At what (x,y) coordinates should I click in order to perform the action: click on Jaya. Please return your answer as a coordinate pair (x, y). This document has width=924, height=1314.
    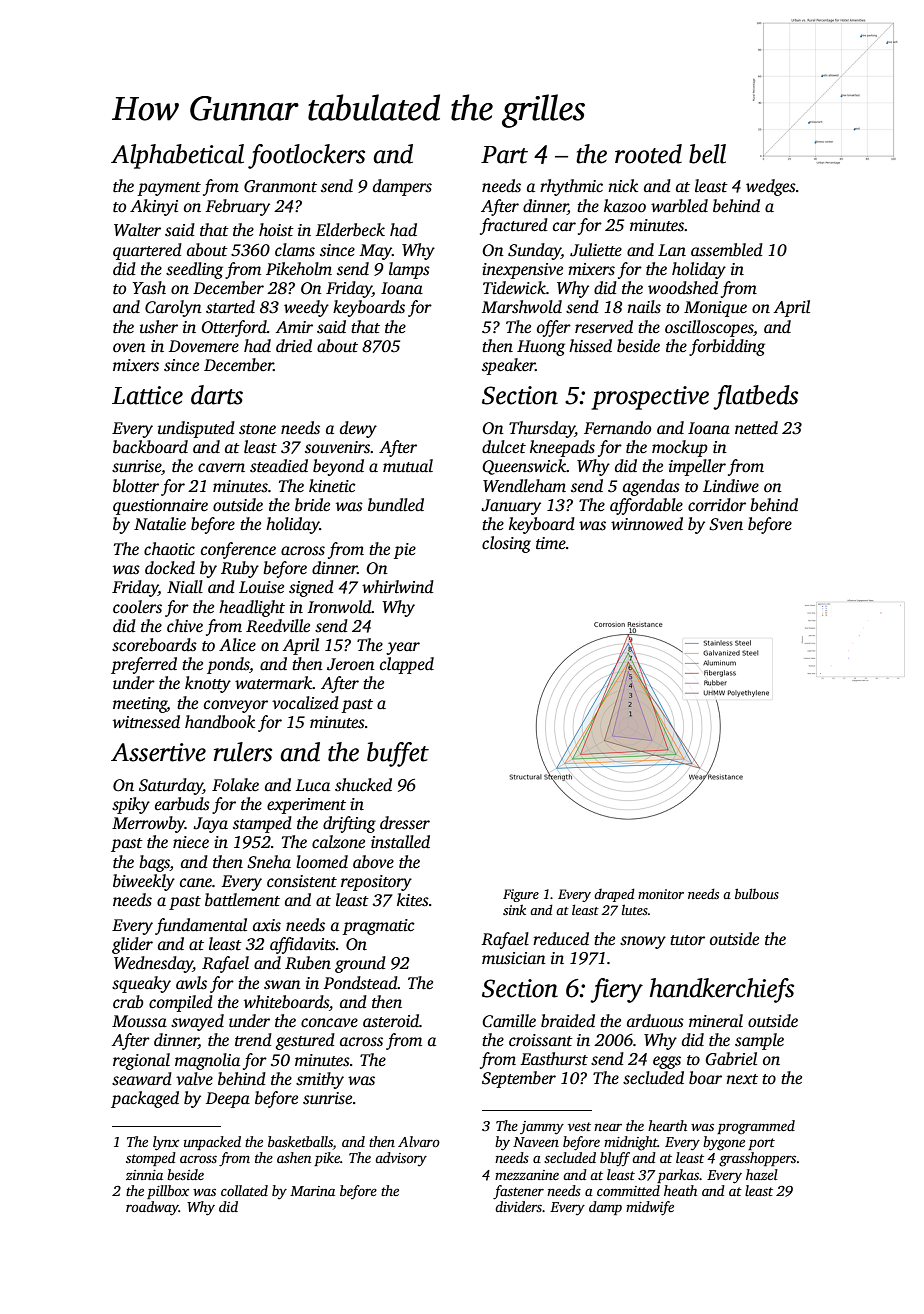
    Looking at the image, I should click on (210, 825).
